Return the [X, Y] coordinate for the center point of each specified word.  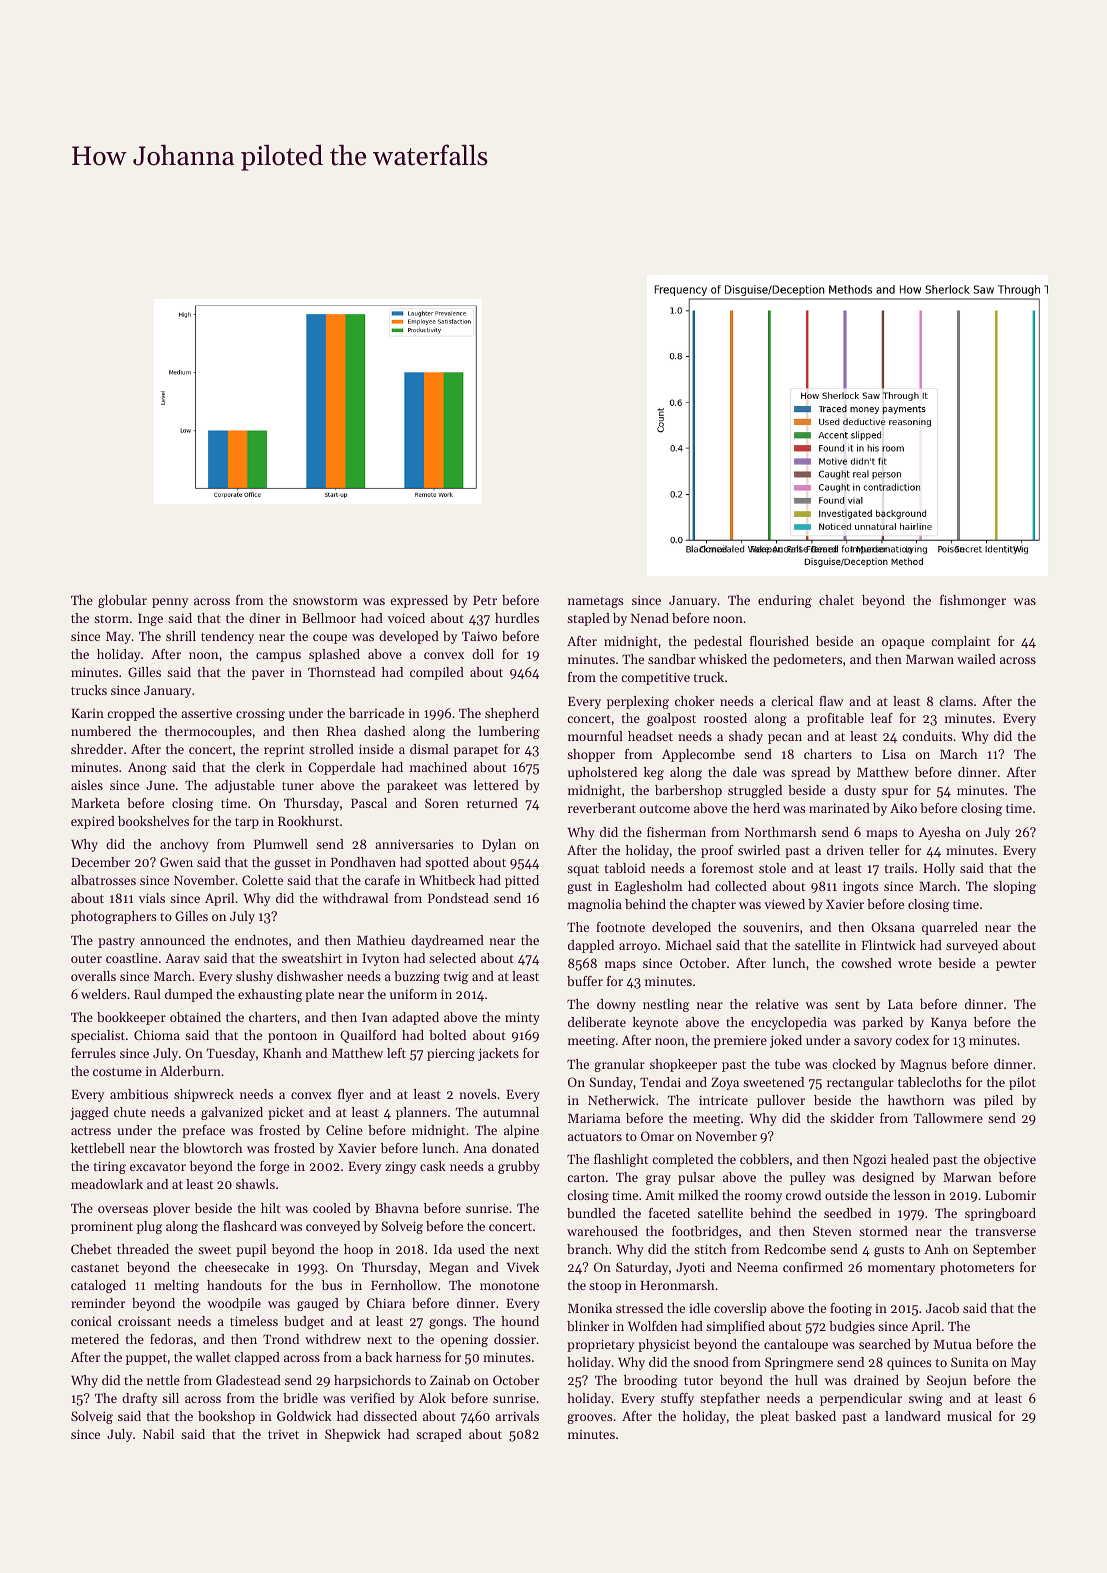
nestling [666, 1005]
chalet [836, 600]
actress [91, 1131]
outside [846, 1195]
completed [682, 1160]
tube [787, 1064]
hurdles [517, 618]
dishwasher [310, 976]
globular [122, 601]
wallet [213, 1357]
